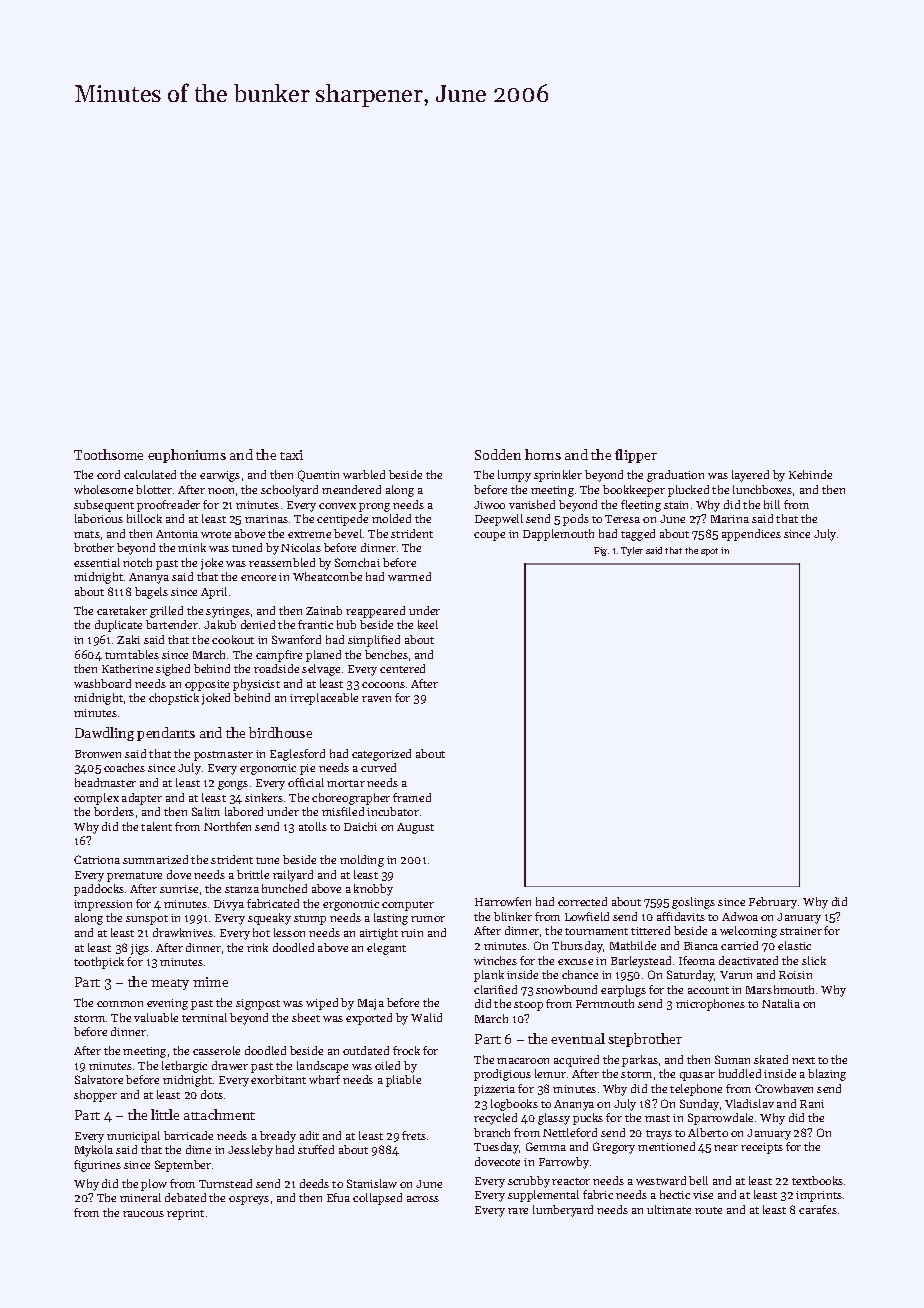  What do you see at coordinates (185, 1197) in the screenshot?
I see `debated` at bounding box center [185, 1197].
